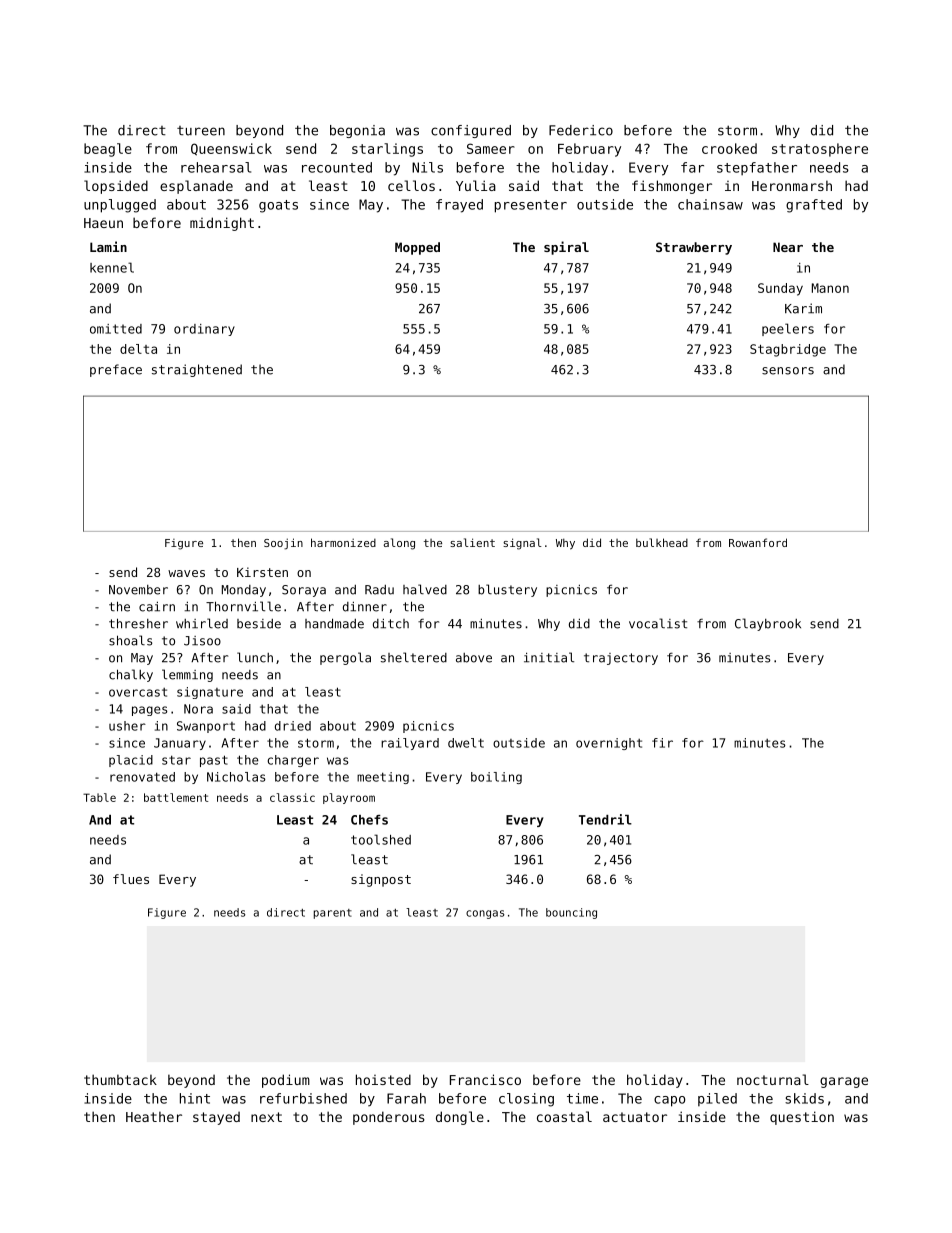  Describe the element at coordinates (201, 131) in the image. I see `tureen` at that location.
